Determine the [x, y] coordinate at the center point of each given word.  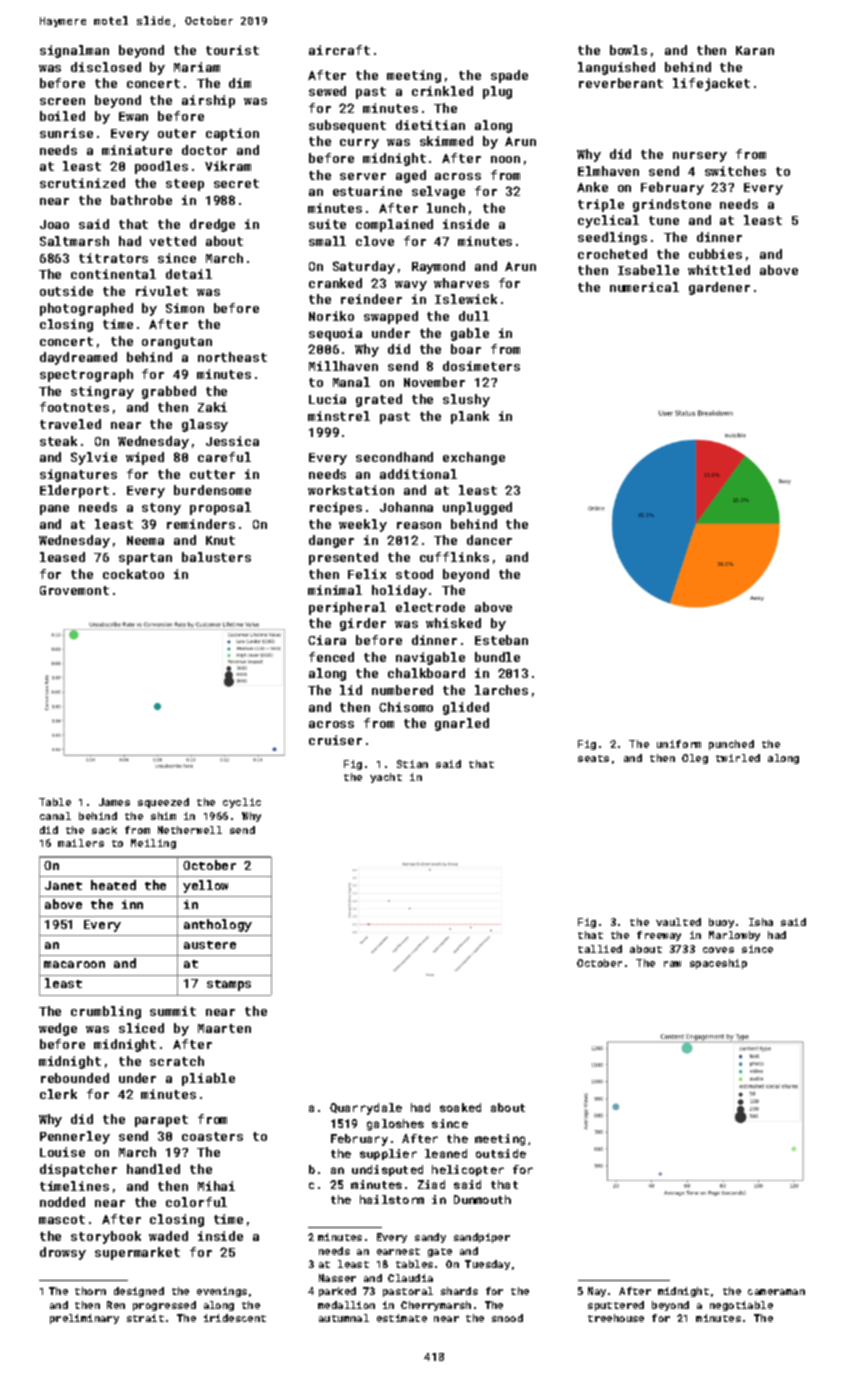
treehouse [616, 1318]
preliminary [84, 1319]
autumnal [344, 1318]
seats [593, 758]
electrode [430, 607]
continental [113, 274]
